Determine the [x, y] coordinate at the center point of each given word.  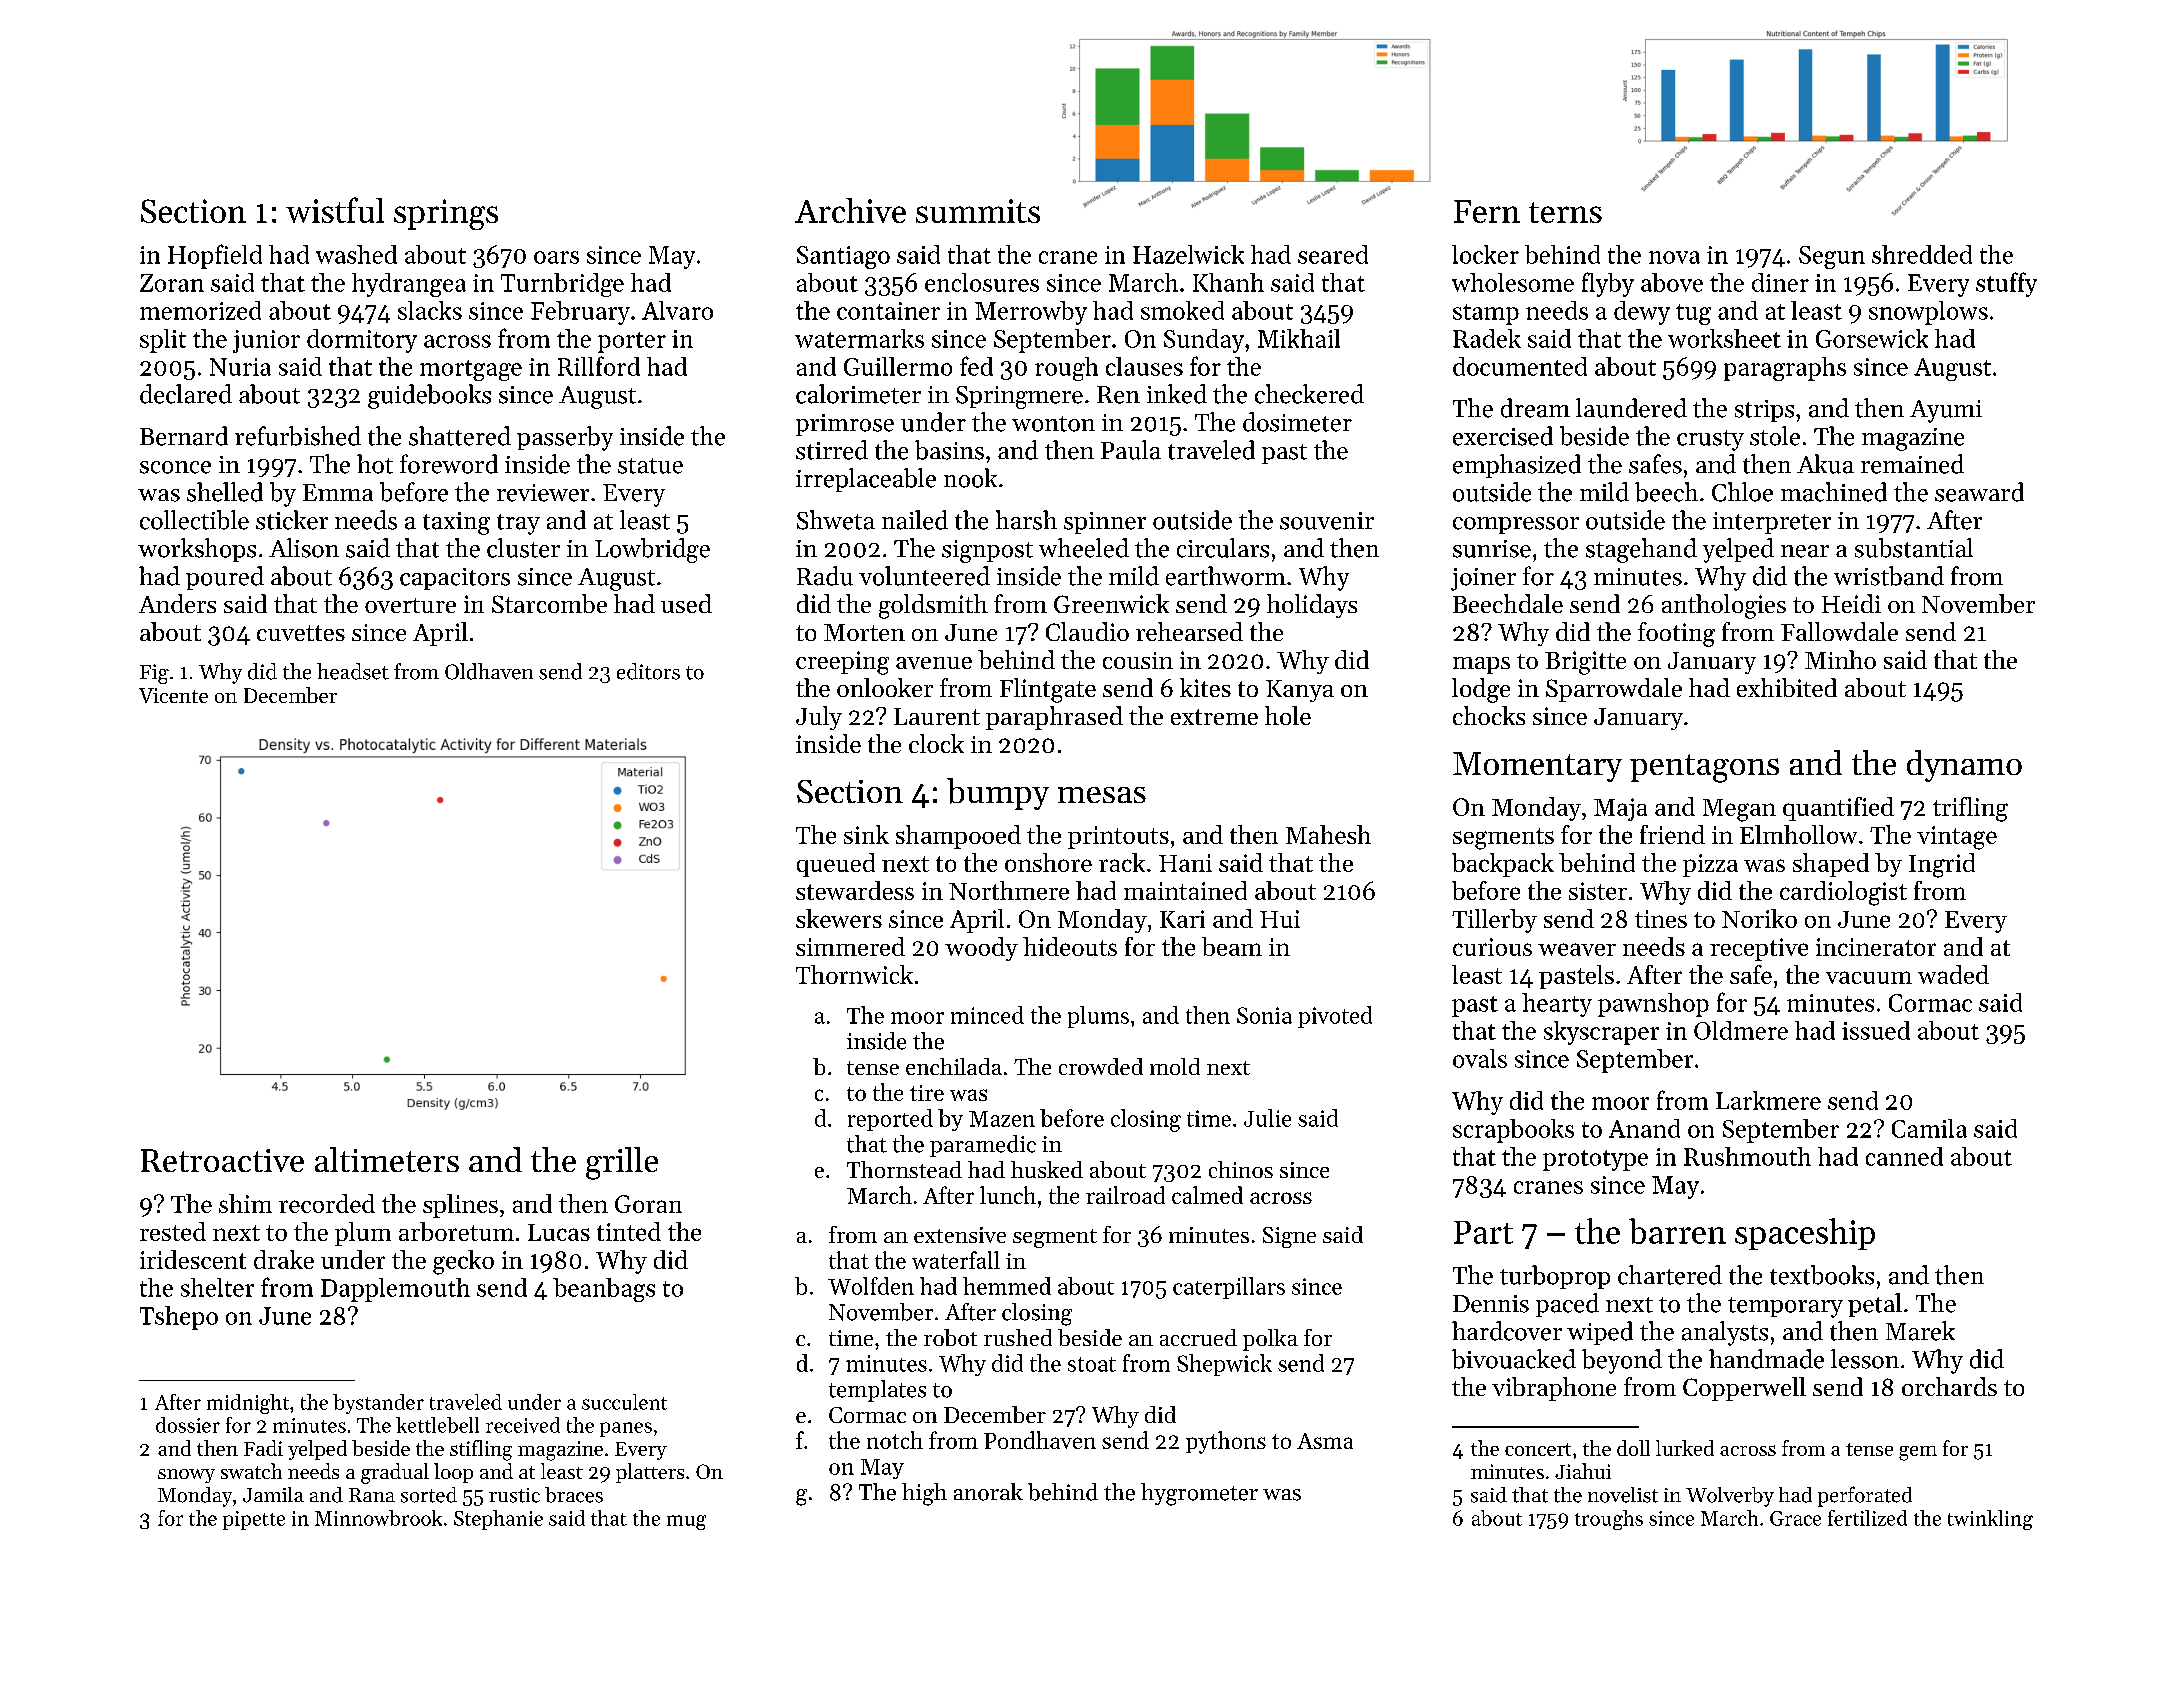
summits [978, 211]
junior [266, 341]
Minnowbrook [378, 1518]
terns [1565, 212]
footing [1676, 634]
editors [648, 671]
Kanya [1300, 691]
